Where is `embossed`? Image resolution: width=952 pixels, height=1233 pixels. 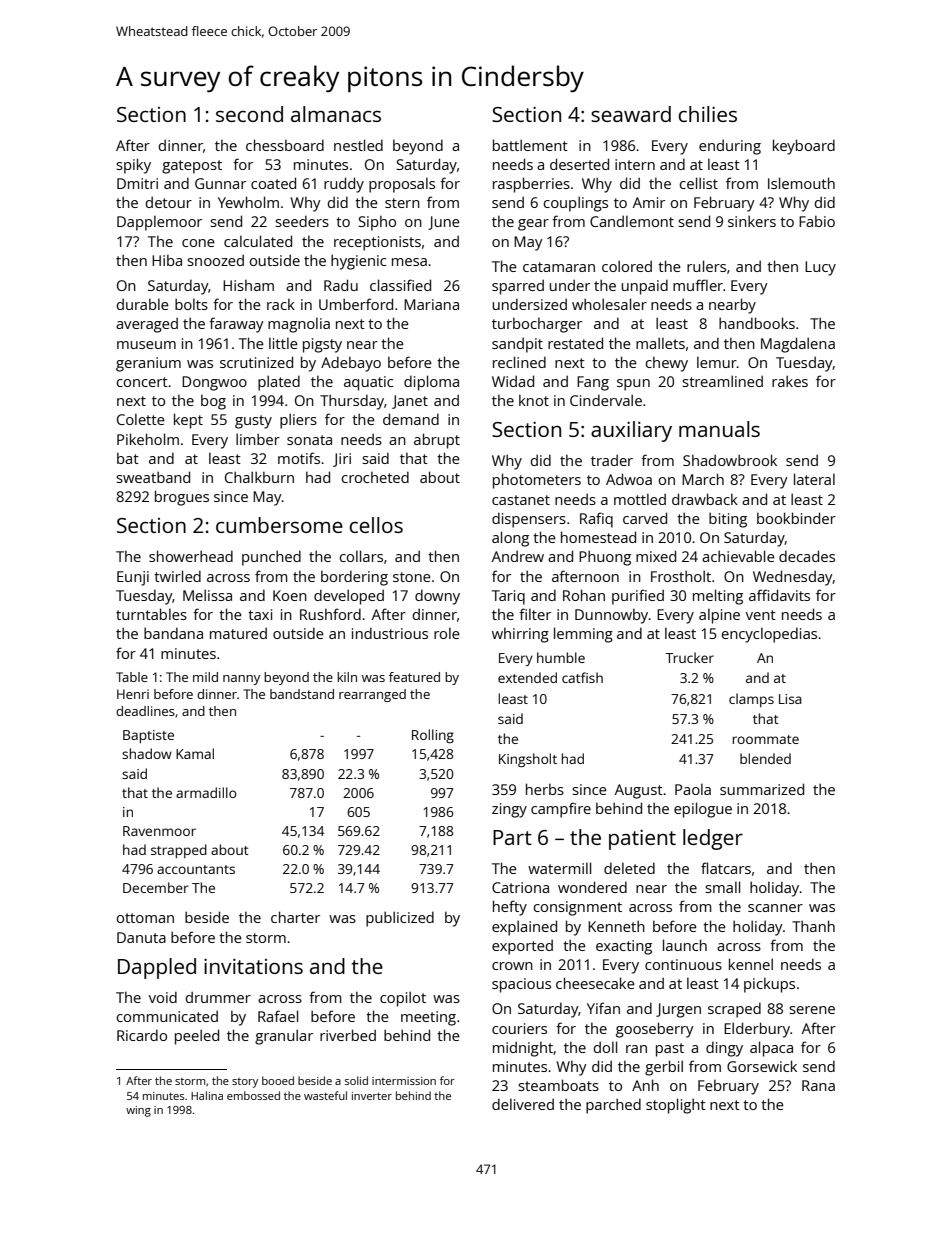 embossed is located at coordinates (253, 1095).
